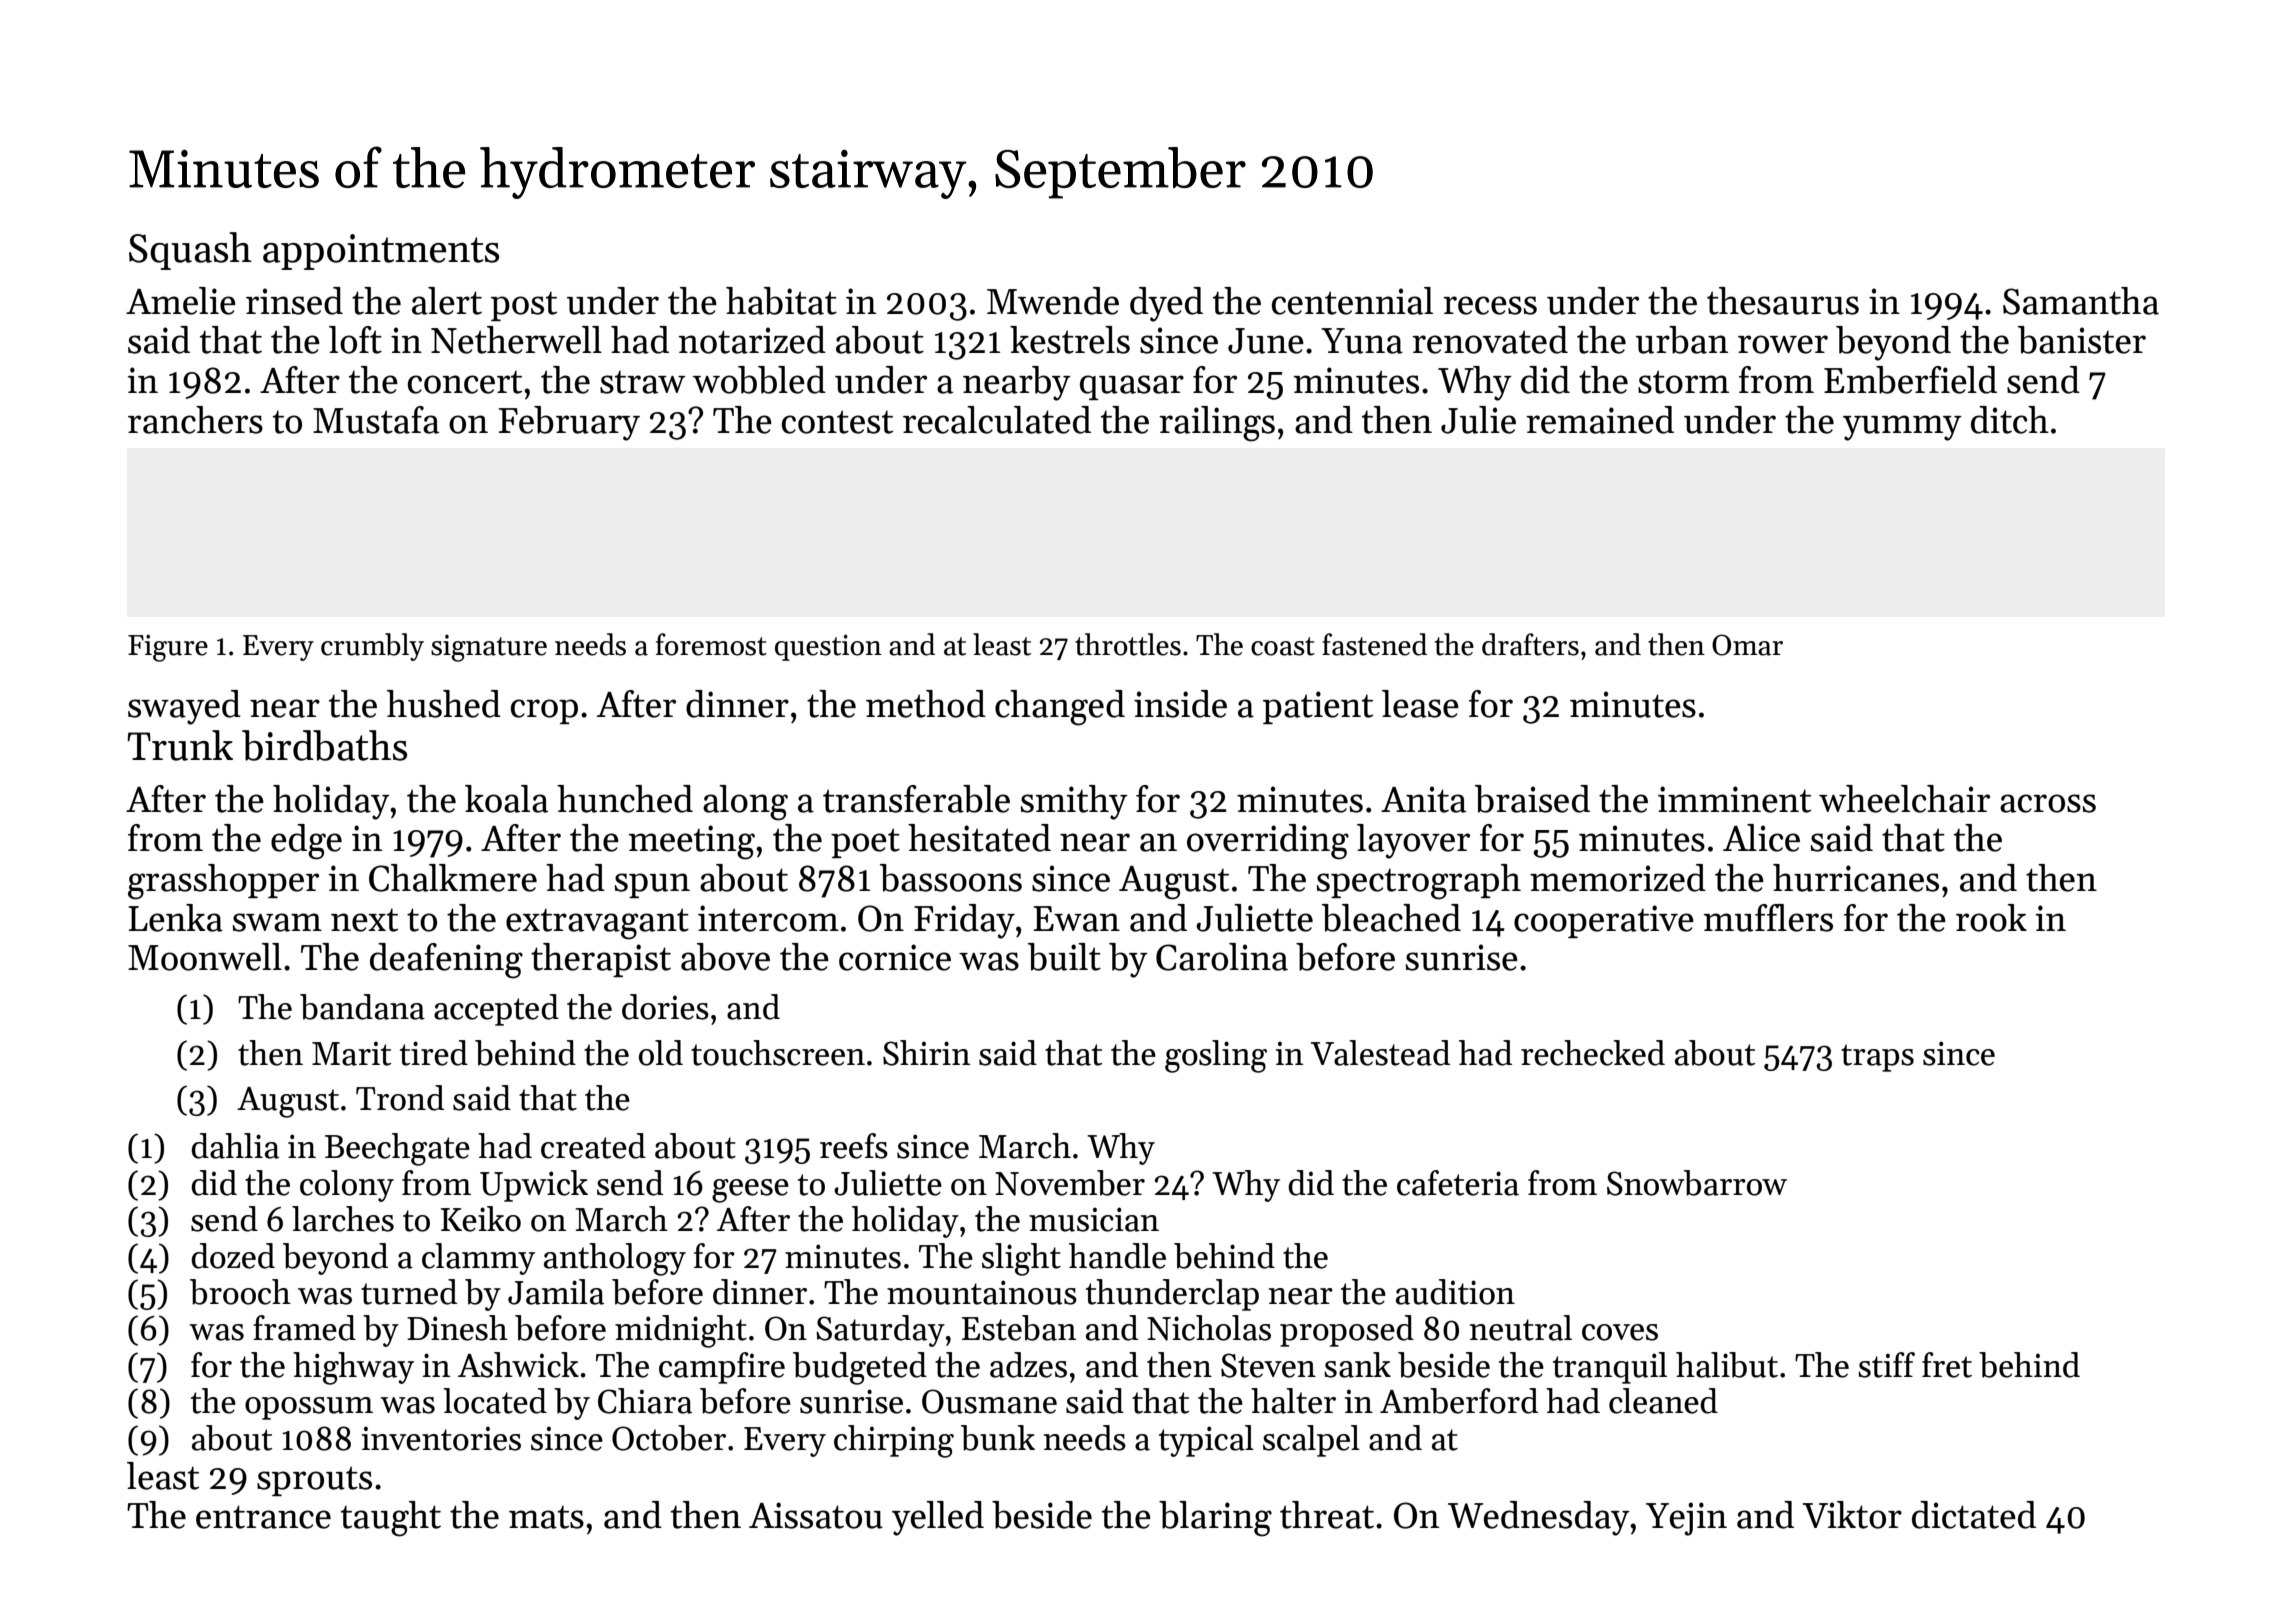 The height and width of the screenshot is (1620, 2292). I want to click on Trond, so click(400, 1098).
